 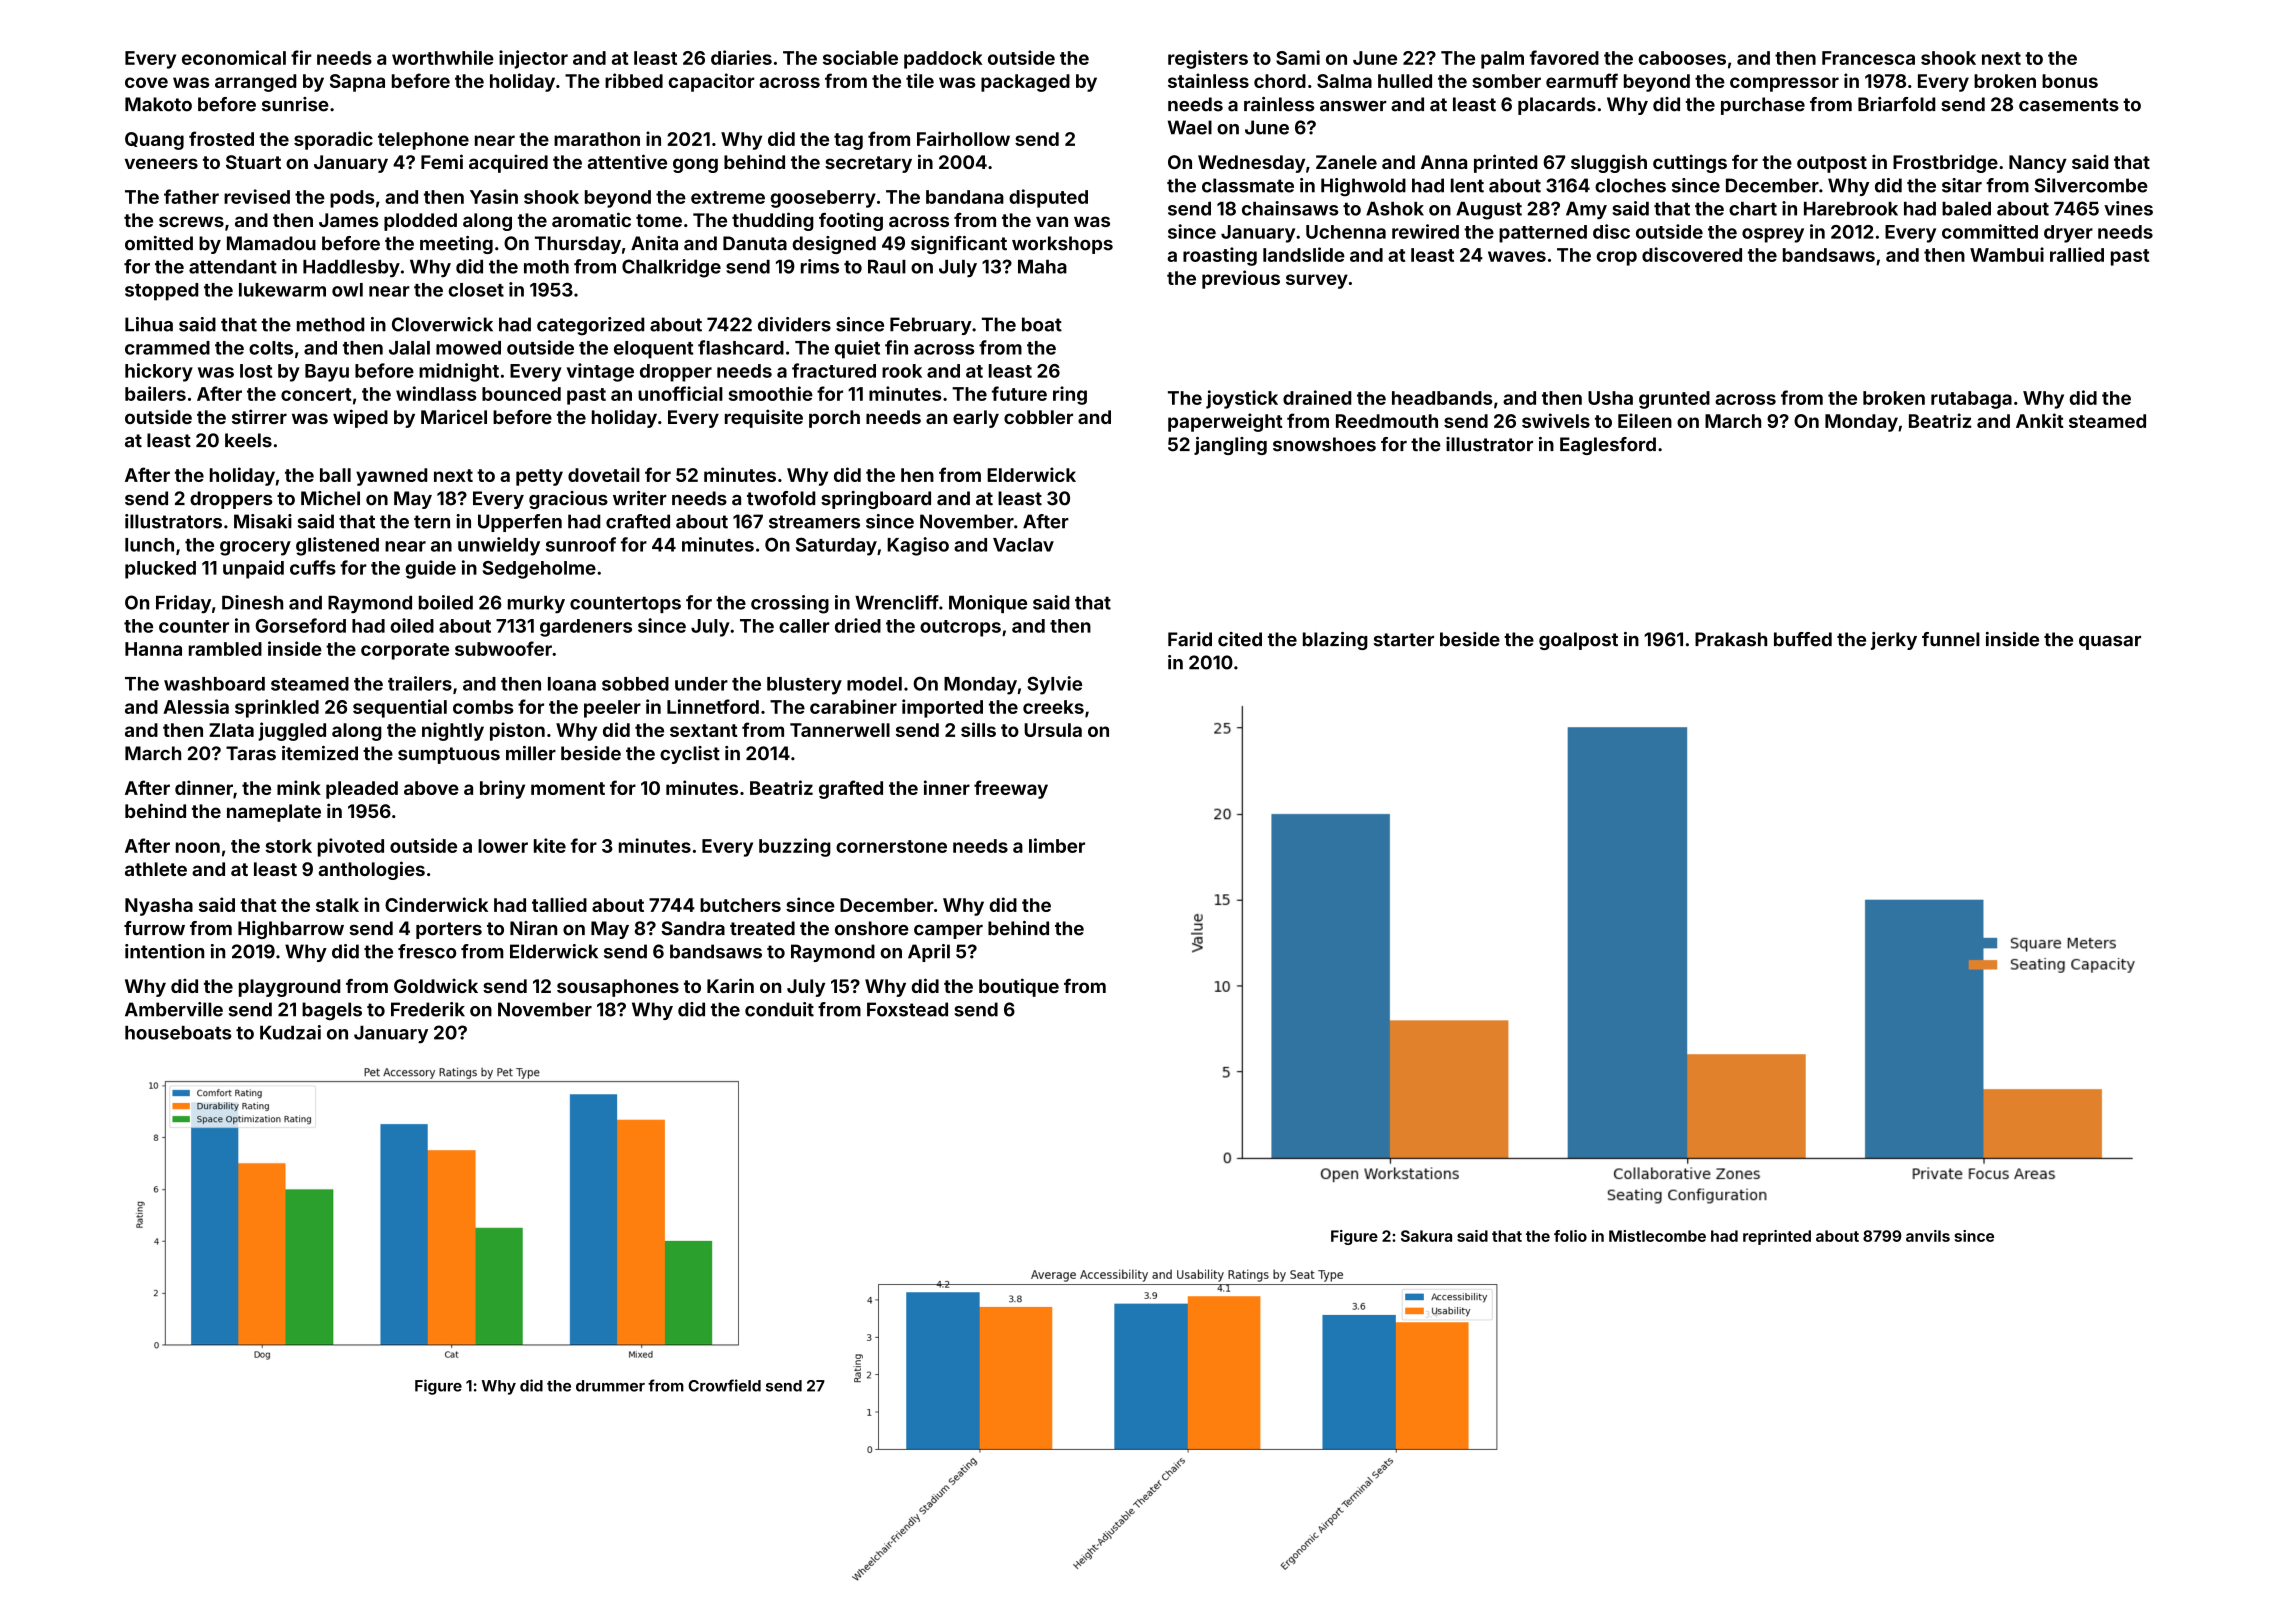 I want to click on worthwhile, so click(x=443, y=57).
